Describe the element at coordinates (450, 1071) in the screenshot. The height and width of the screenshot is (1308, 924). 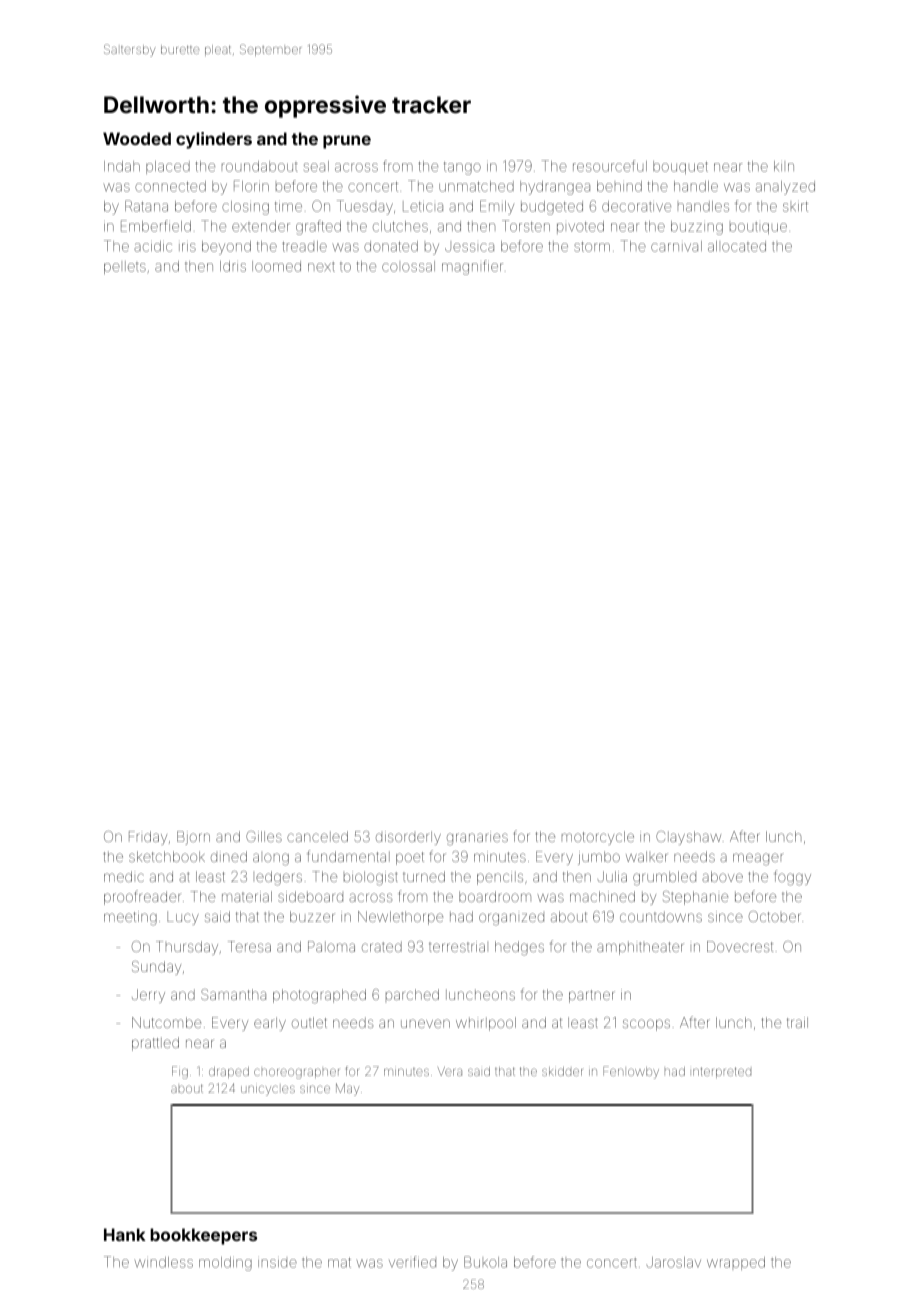
I see `Vera` at that location.
